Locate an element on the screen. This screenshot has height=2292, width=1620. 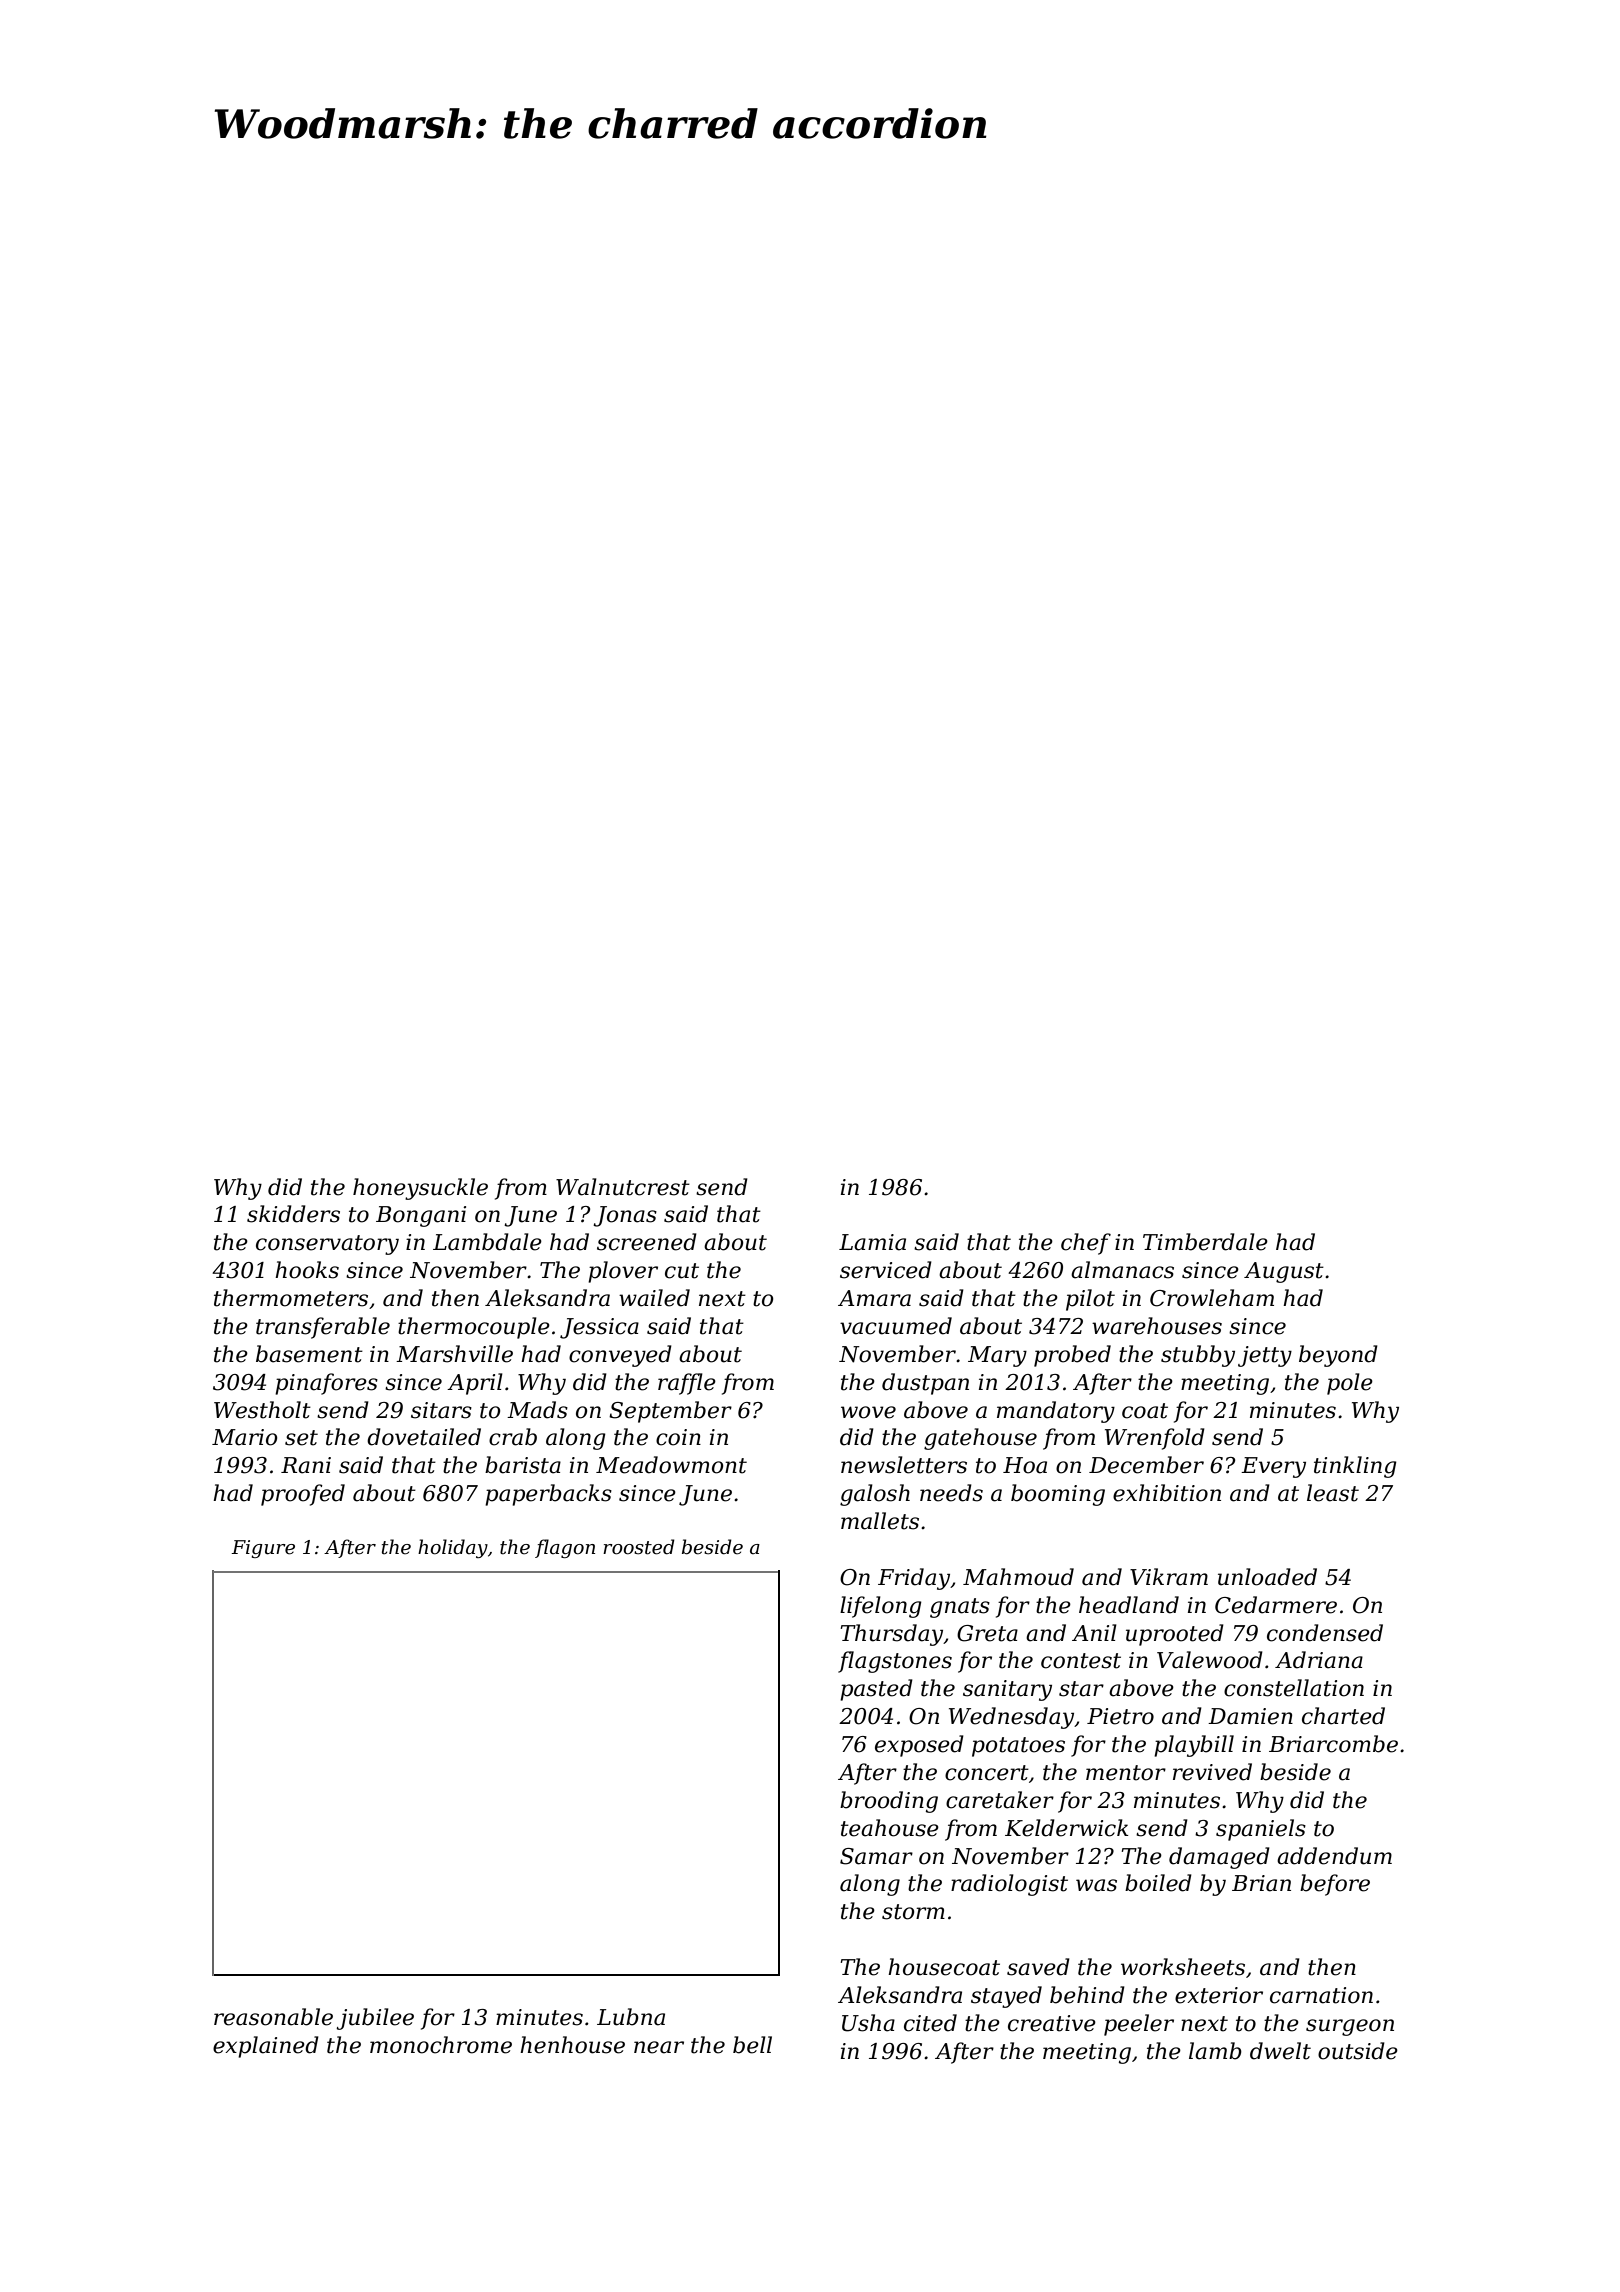
holiday is located at coordinates (453, 1548).
